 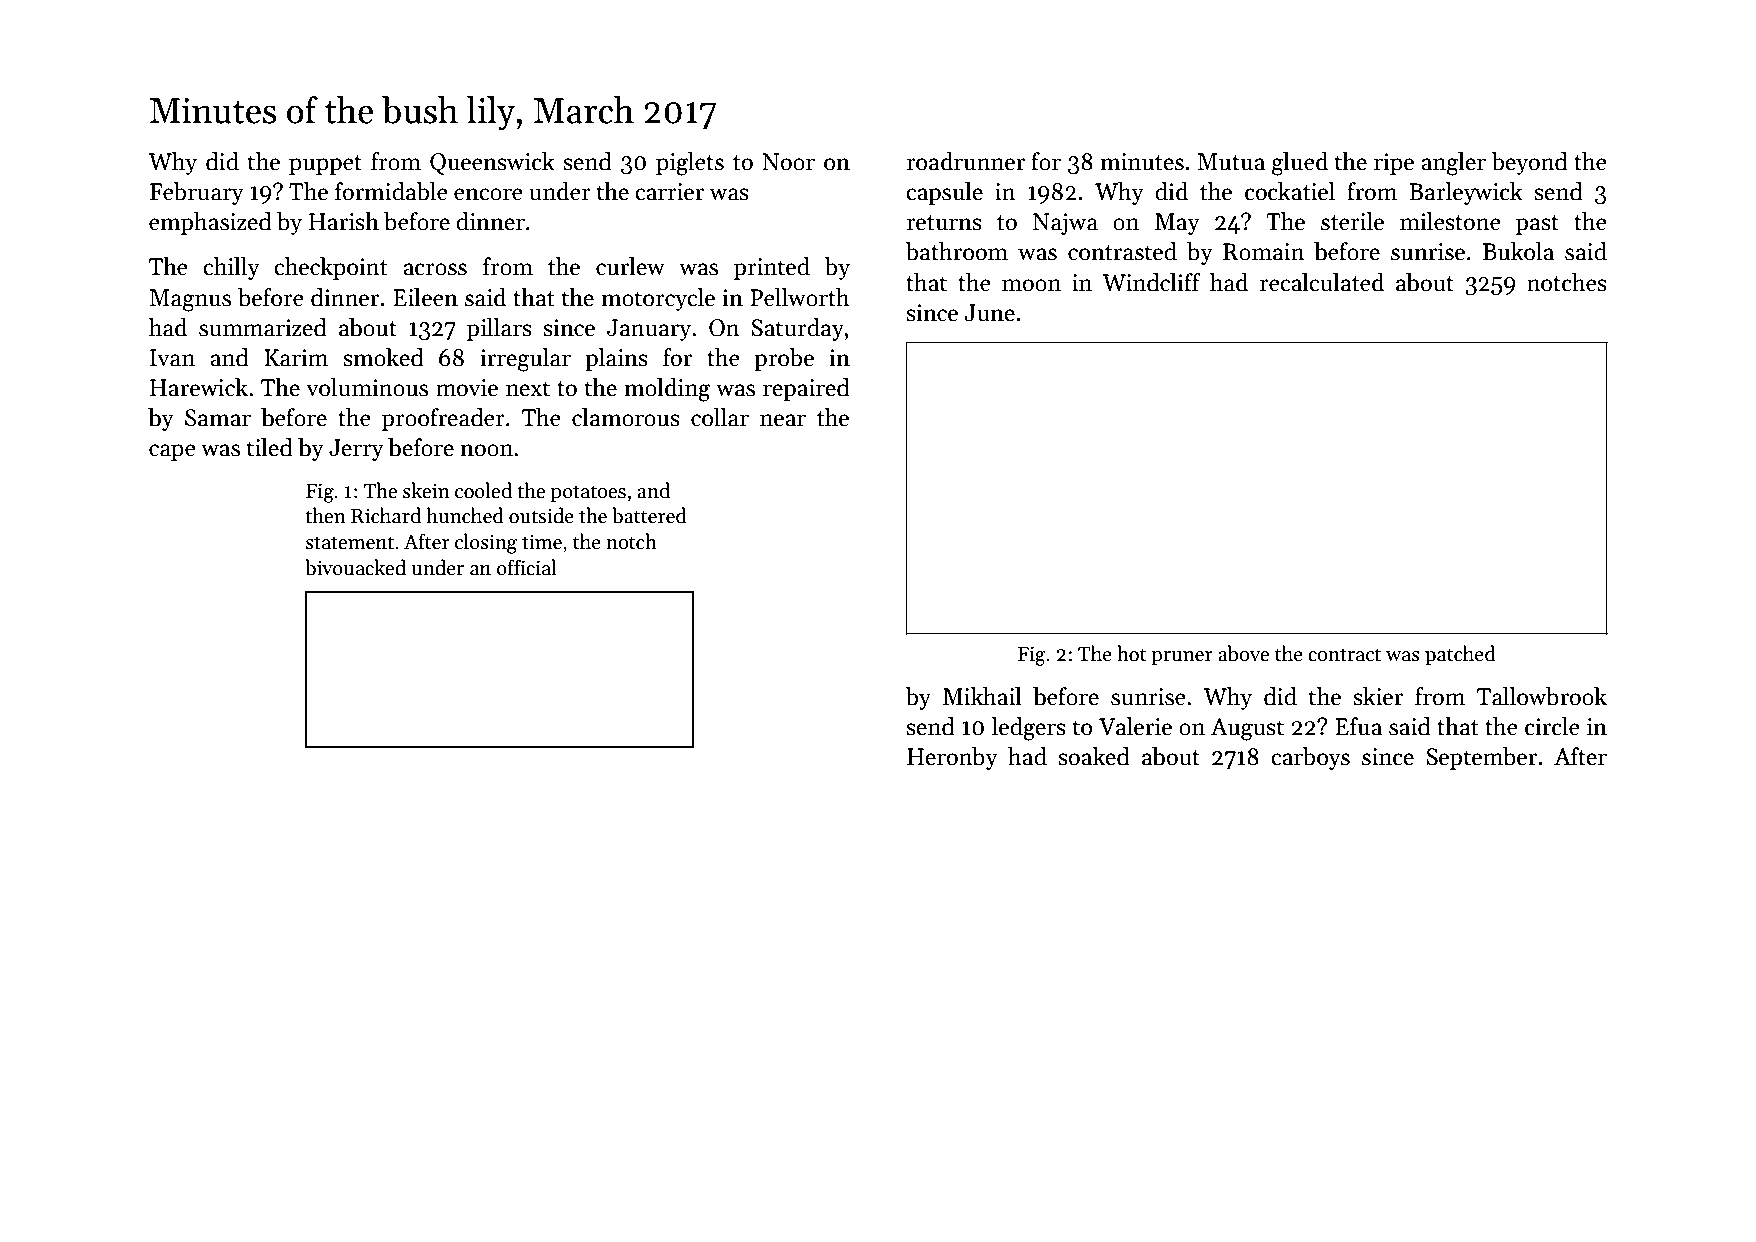 I want to click on encore, so click(x=488, y=194).
